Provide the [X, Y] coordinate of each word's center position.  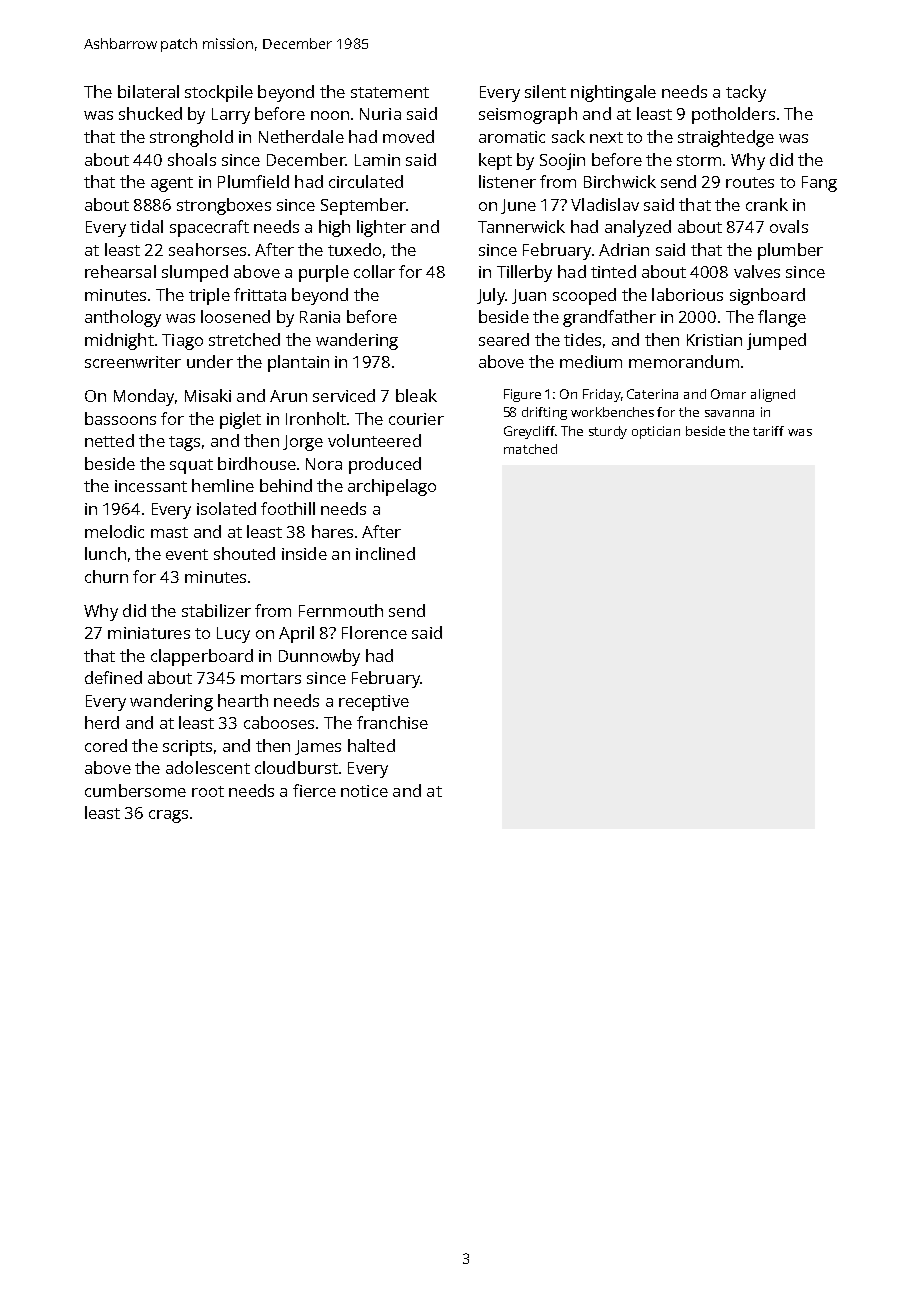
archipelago [392, 487]
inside [304, 553]
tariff [768, 431]
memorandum [684, 361]
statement [390, 92]
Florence [374, 632]
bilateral [148, 91]
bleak [416, 395]
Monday [144, 397]
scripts [187, 748]
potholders [733, 115]
